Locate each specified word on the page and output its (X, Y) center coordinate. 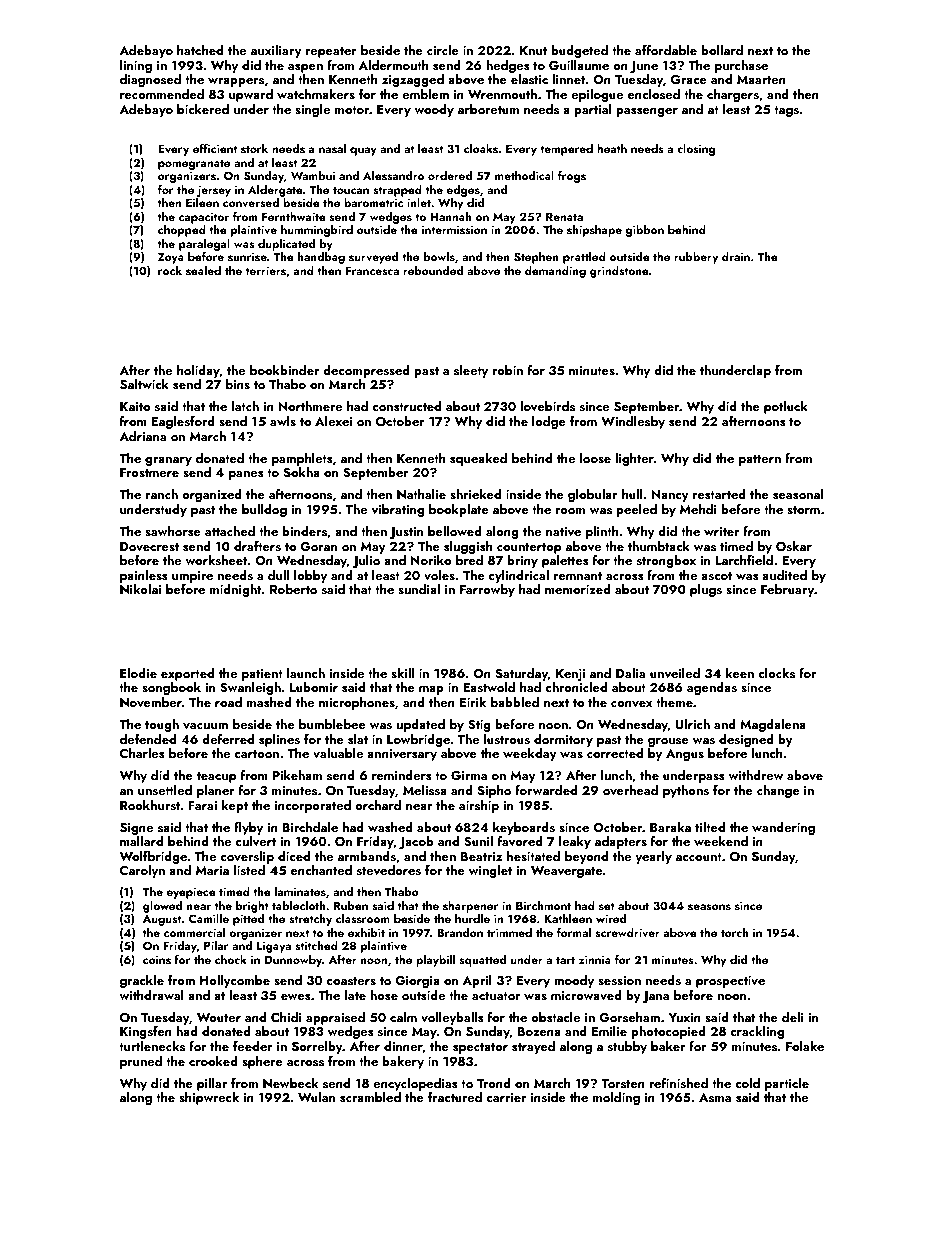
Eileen (202, 202)
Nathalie (421, 494)
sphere (262, 1062)
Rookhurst (150, 805)
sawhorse (173, 531)
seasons (709, 907)
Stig (479, 726)
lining (136, 66)
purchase (741, 66)
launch (306, 673)
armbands (367, 856)
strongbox (666, 561)
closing (696, 150)
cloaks (481, 148)
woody (434, 110)
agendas (712, 688)
